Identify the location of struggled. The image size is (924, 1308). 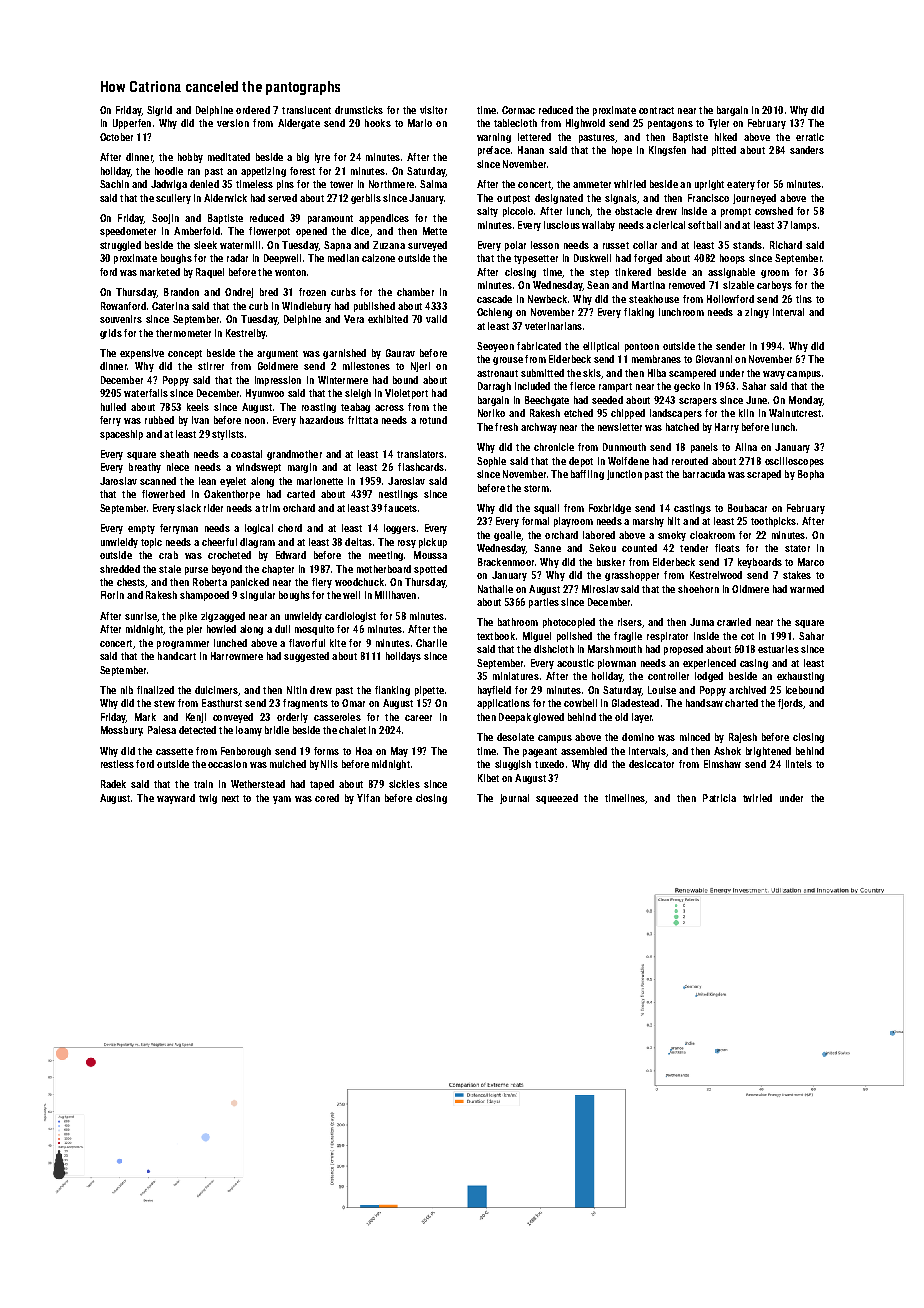
(120, 246).
